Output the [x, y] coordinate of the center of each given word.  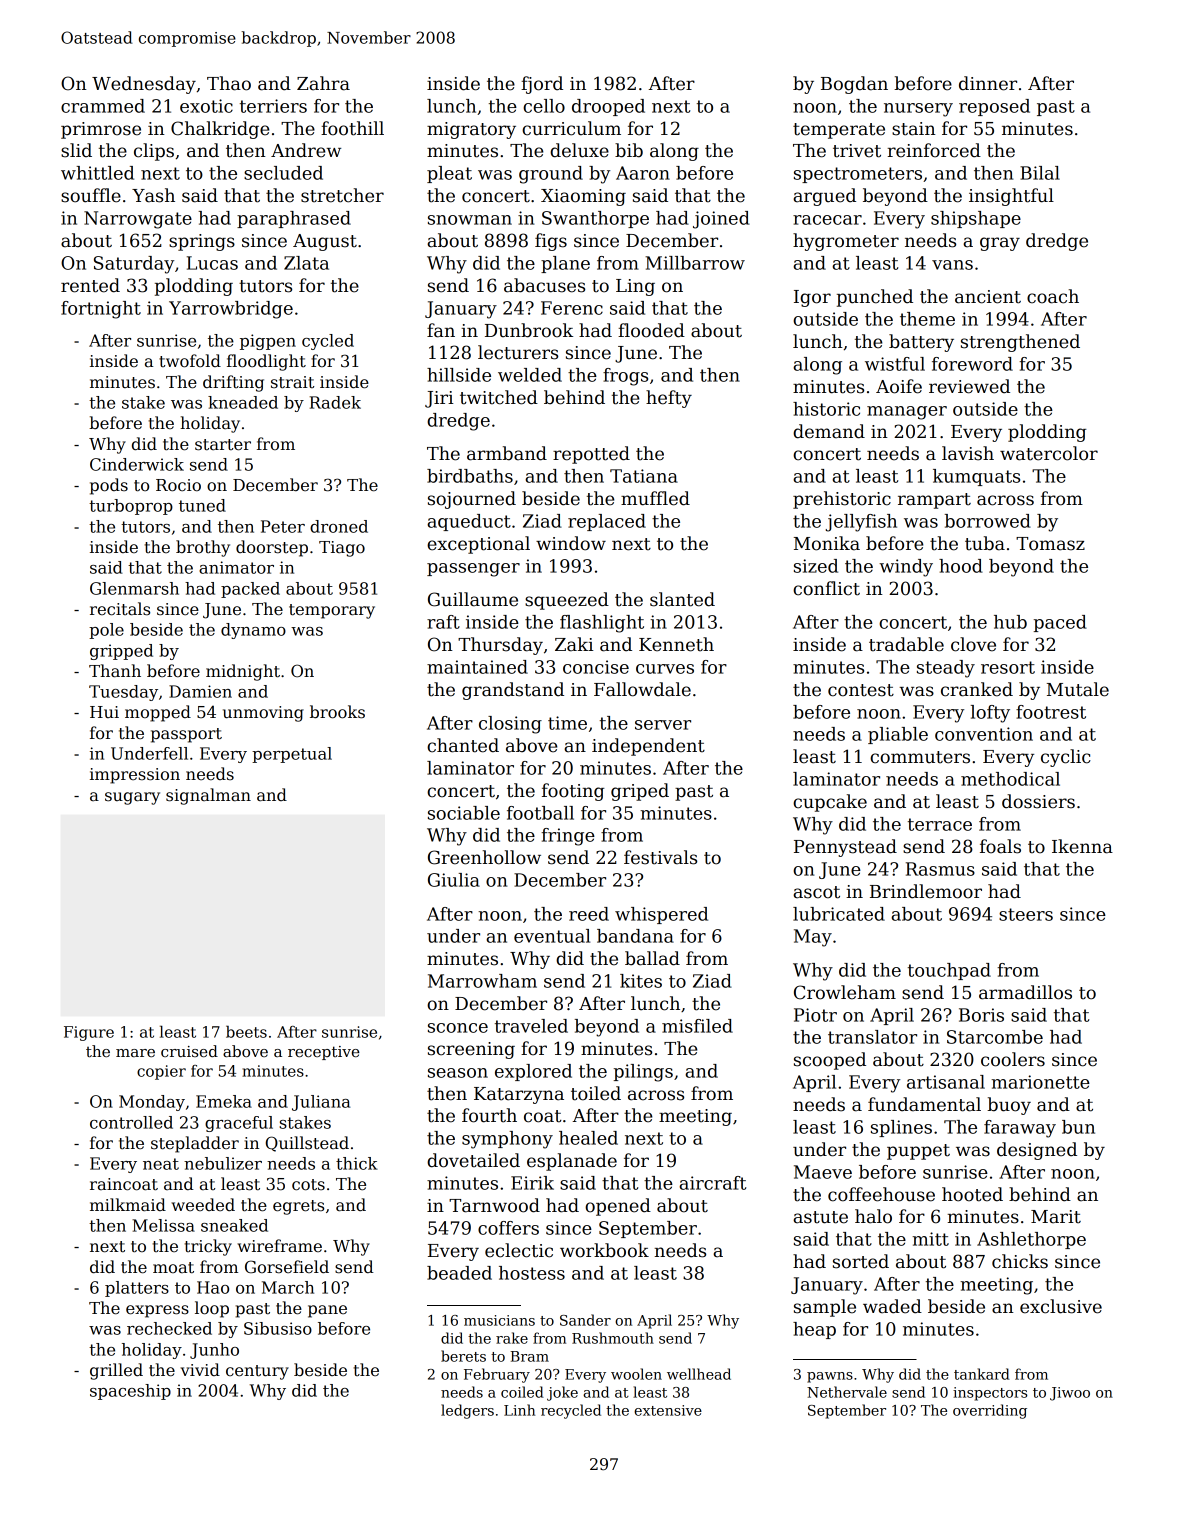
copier [161, 1072]
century [257, 1372]
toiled [596, 1093]
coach [1053, 296]
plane [565, 264]
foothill [352, 128]
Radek [335, 402]
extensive [668, 1410]
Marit [1056, 1217]
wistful [895, 364]
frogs [625, 377]
